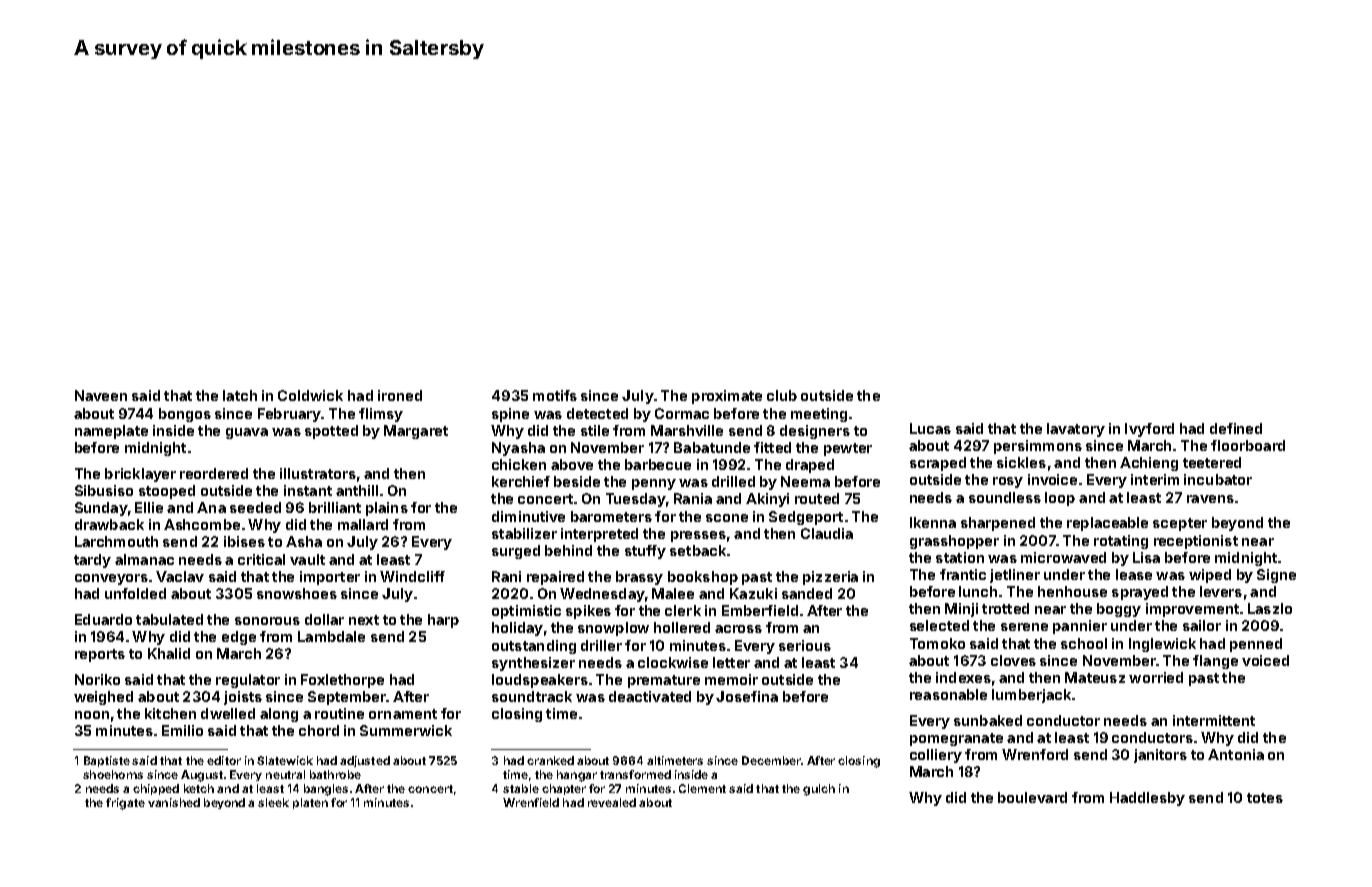  Describe the element at coordinates (116, 541) in the document. I see `Larchmouth` at that location.
